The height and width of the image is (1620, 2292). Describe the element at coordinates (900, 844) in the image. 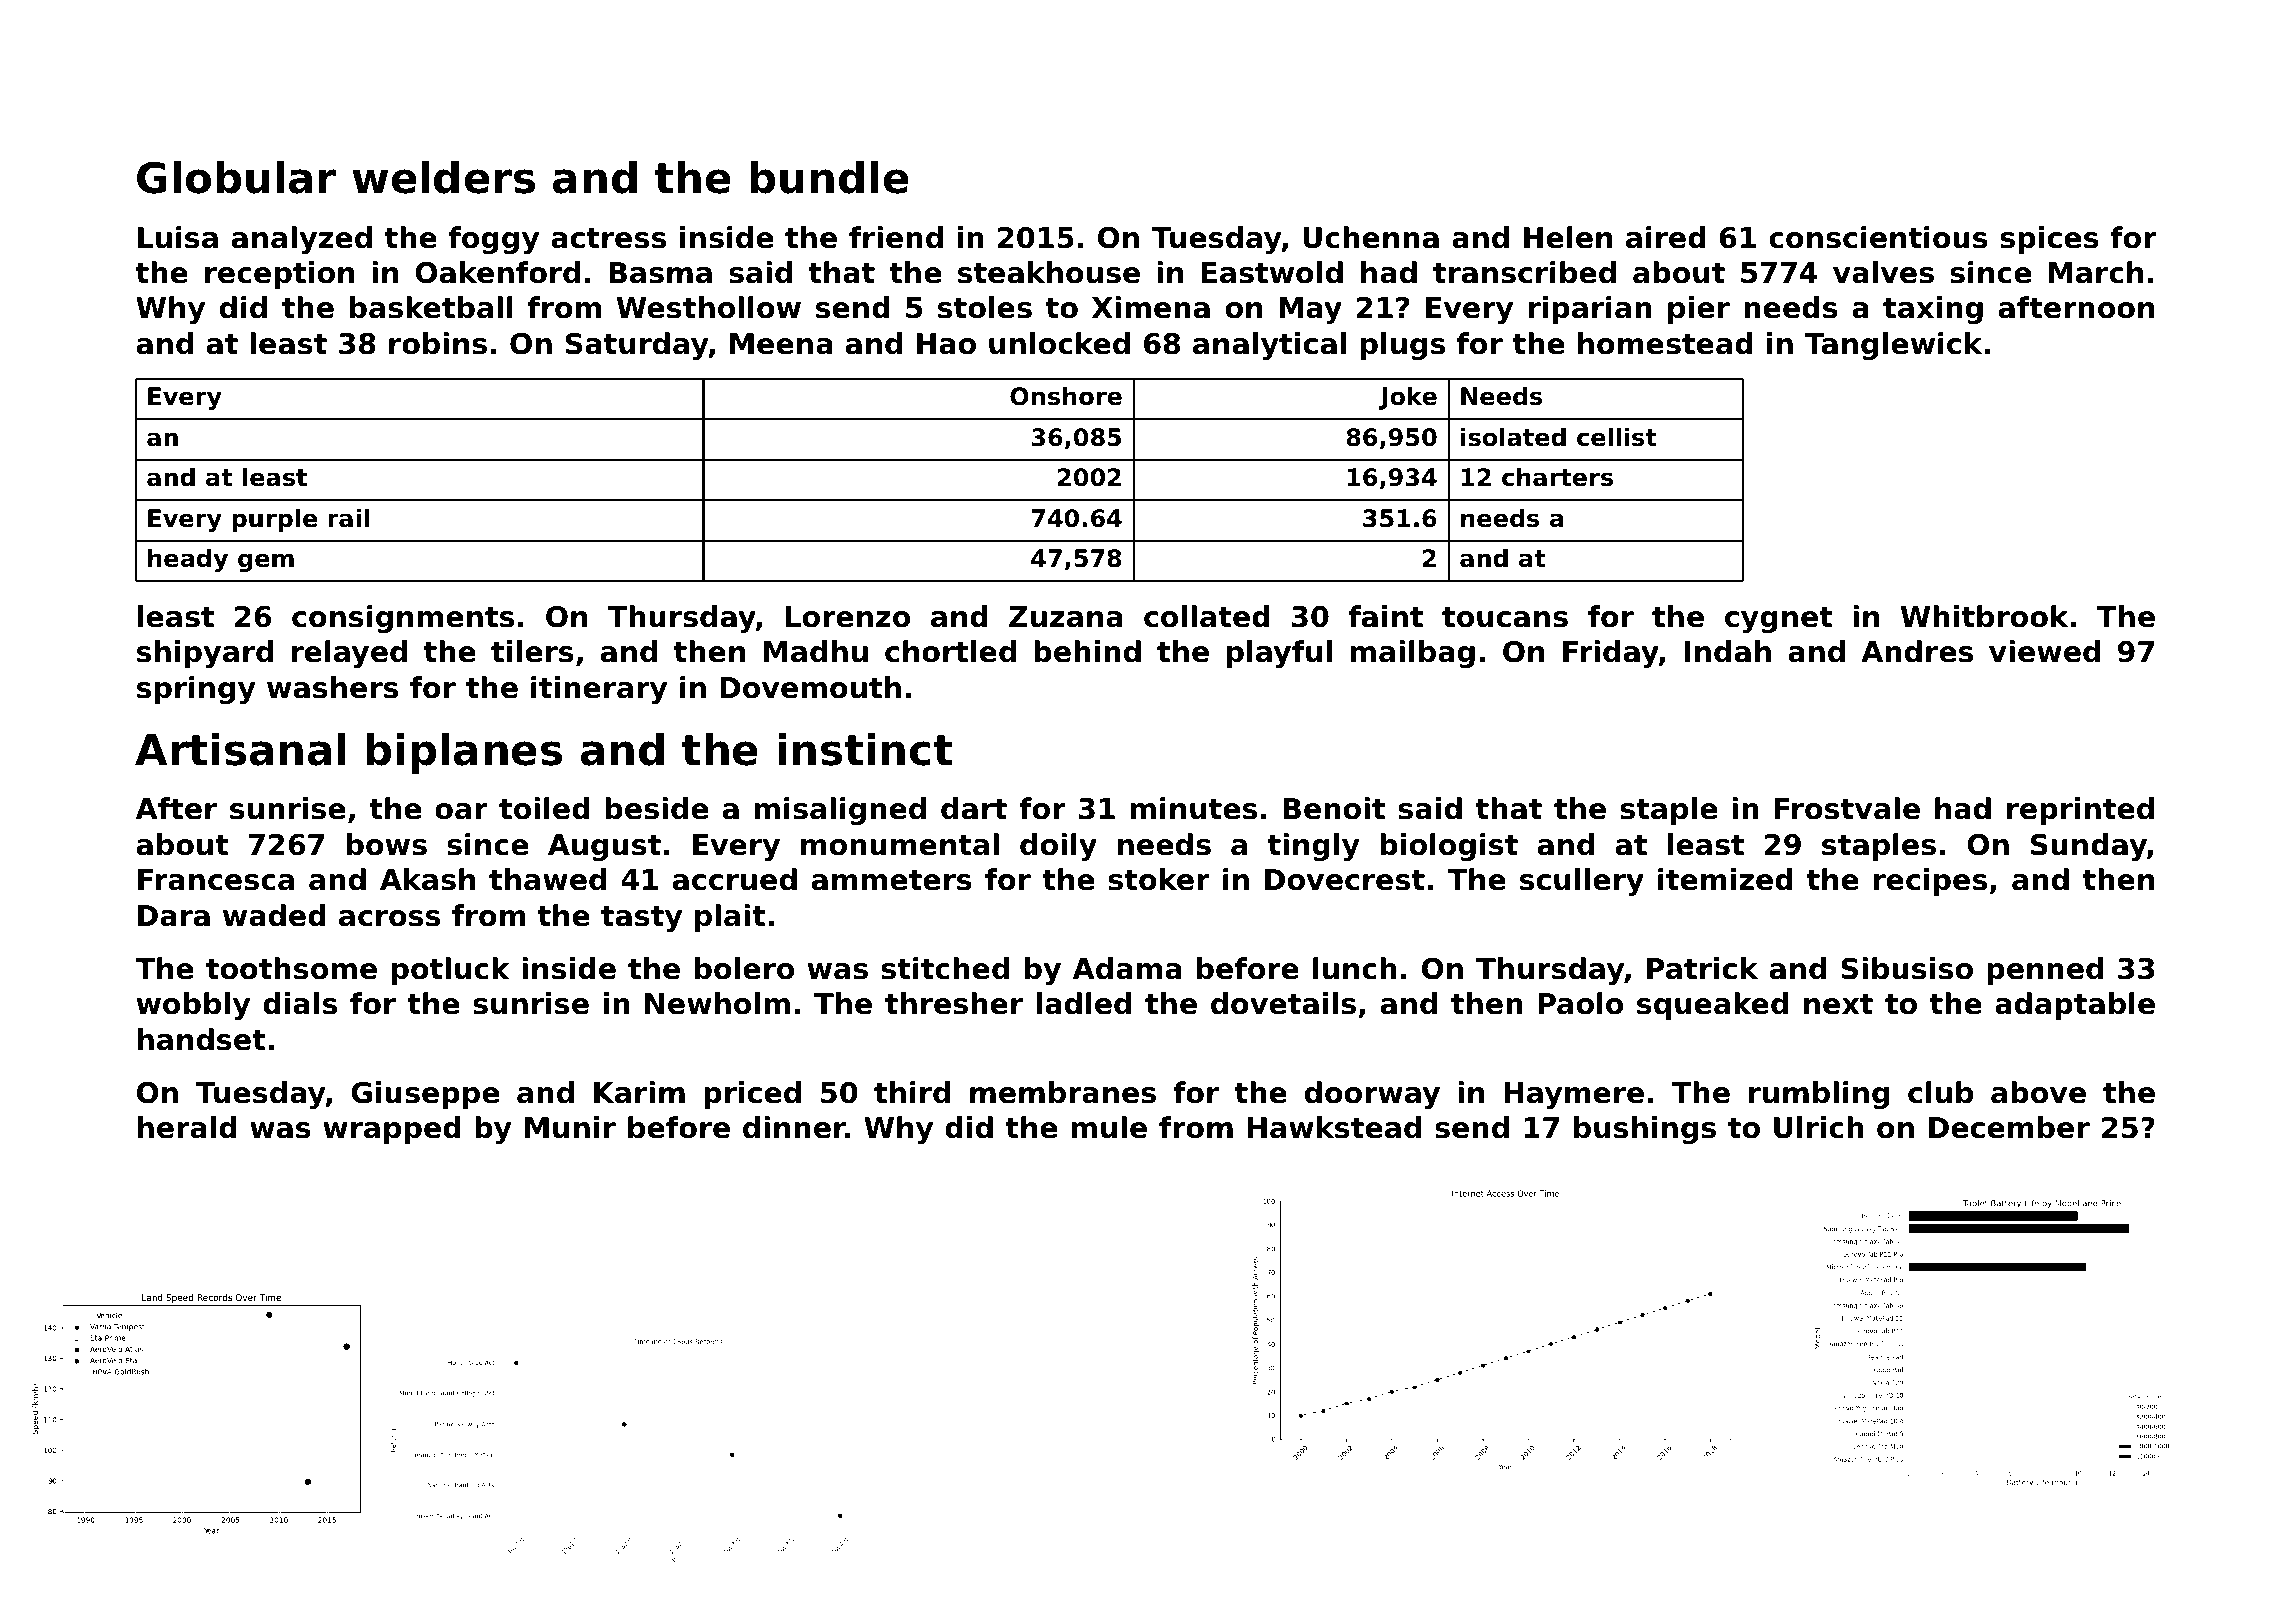

I see `monumental` at that location.
